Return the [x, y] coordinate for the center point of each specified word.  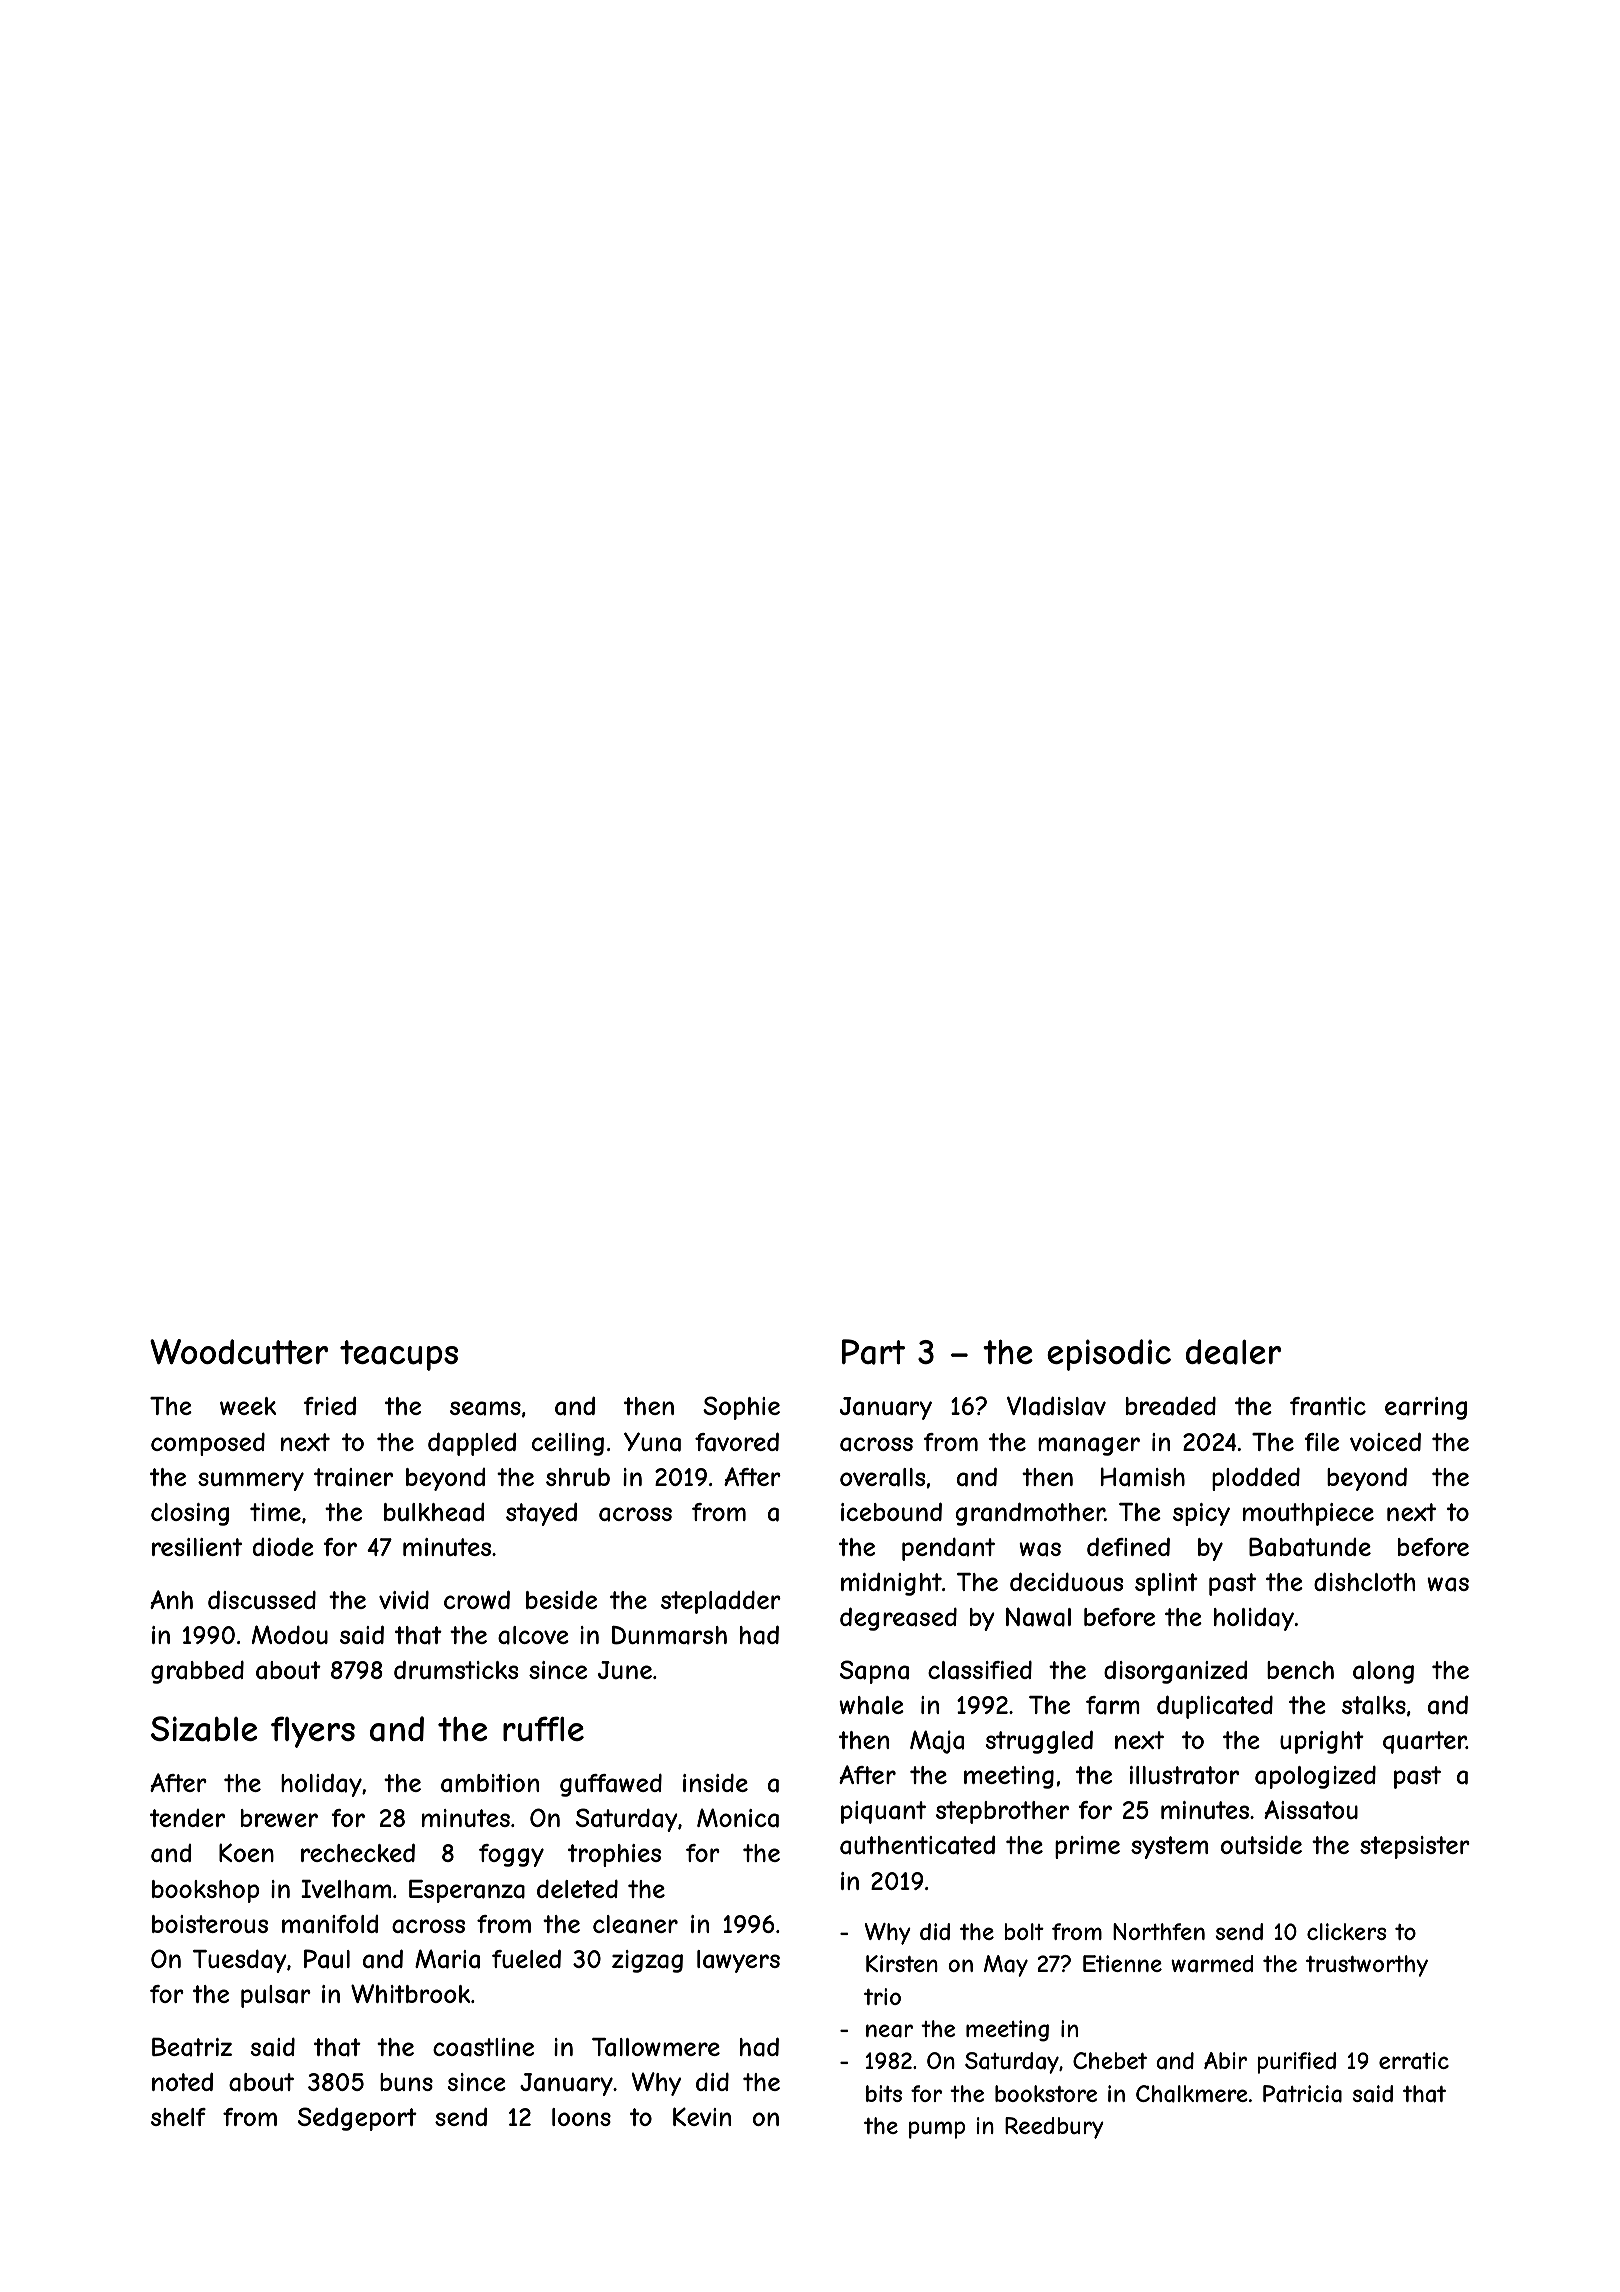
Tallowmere [656, 2047]
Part [873, 1352]
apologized [1315, 1777]
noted [182, 2081]
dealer [1233, 1352]
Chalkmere [1192, 2094]
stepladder [721, 1602]
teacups [399, 1355]
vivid [404, 1600]
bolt [1024, 1931]
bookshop [205, 1891]
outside [1261, 1845]
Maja [937, 1742]
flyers [313, 1732]
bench [1300, 1670]
